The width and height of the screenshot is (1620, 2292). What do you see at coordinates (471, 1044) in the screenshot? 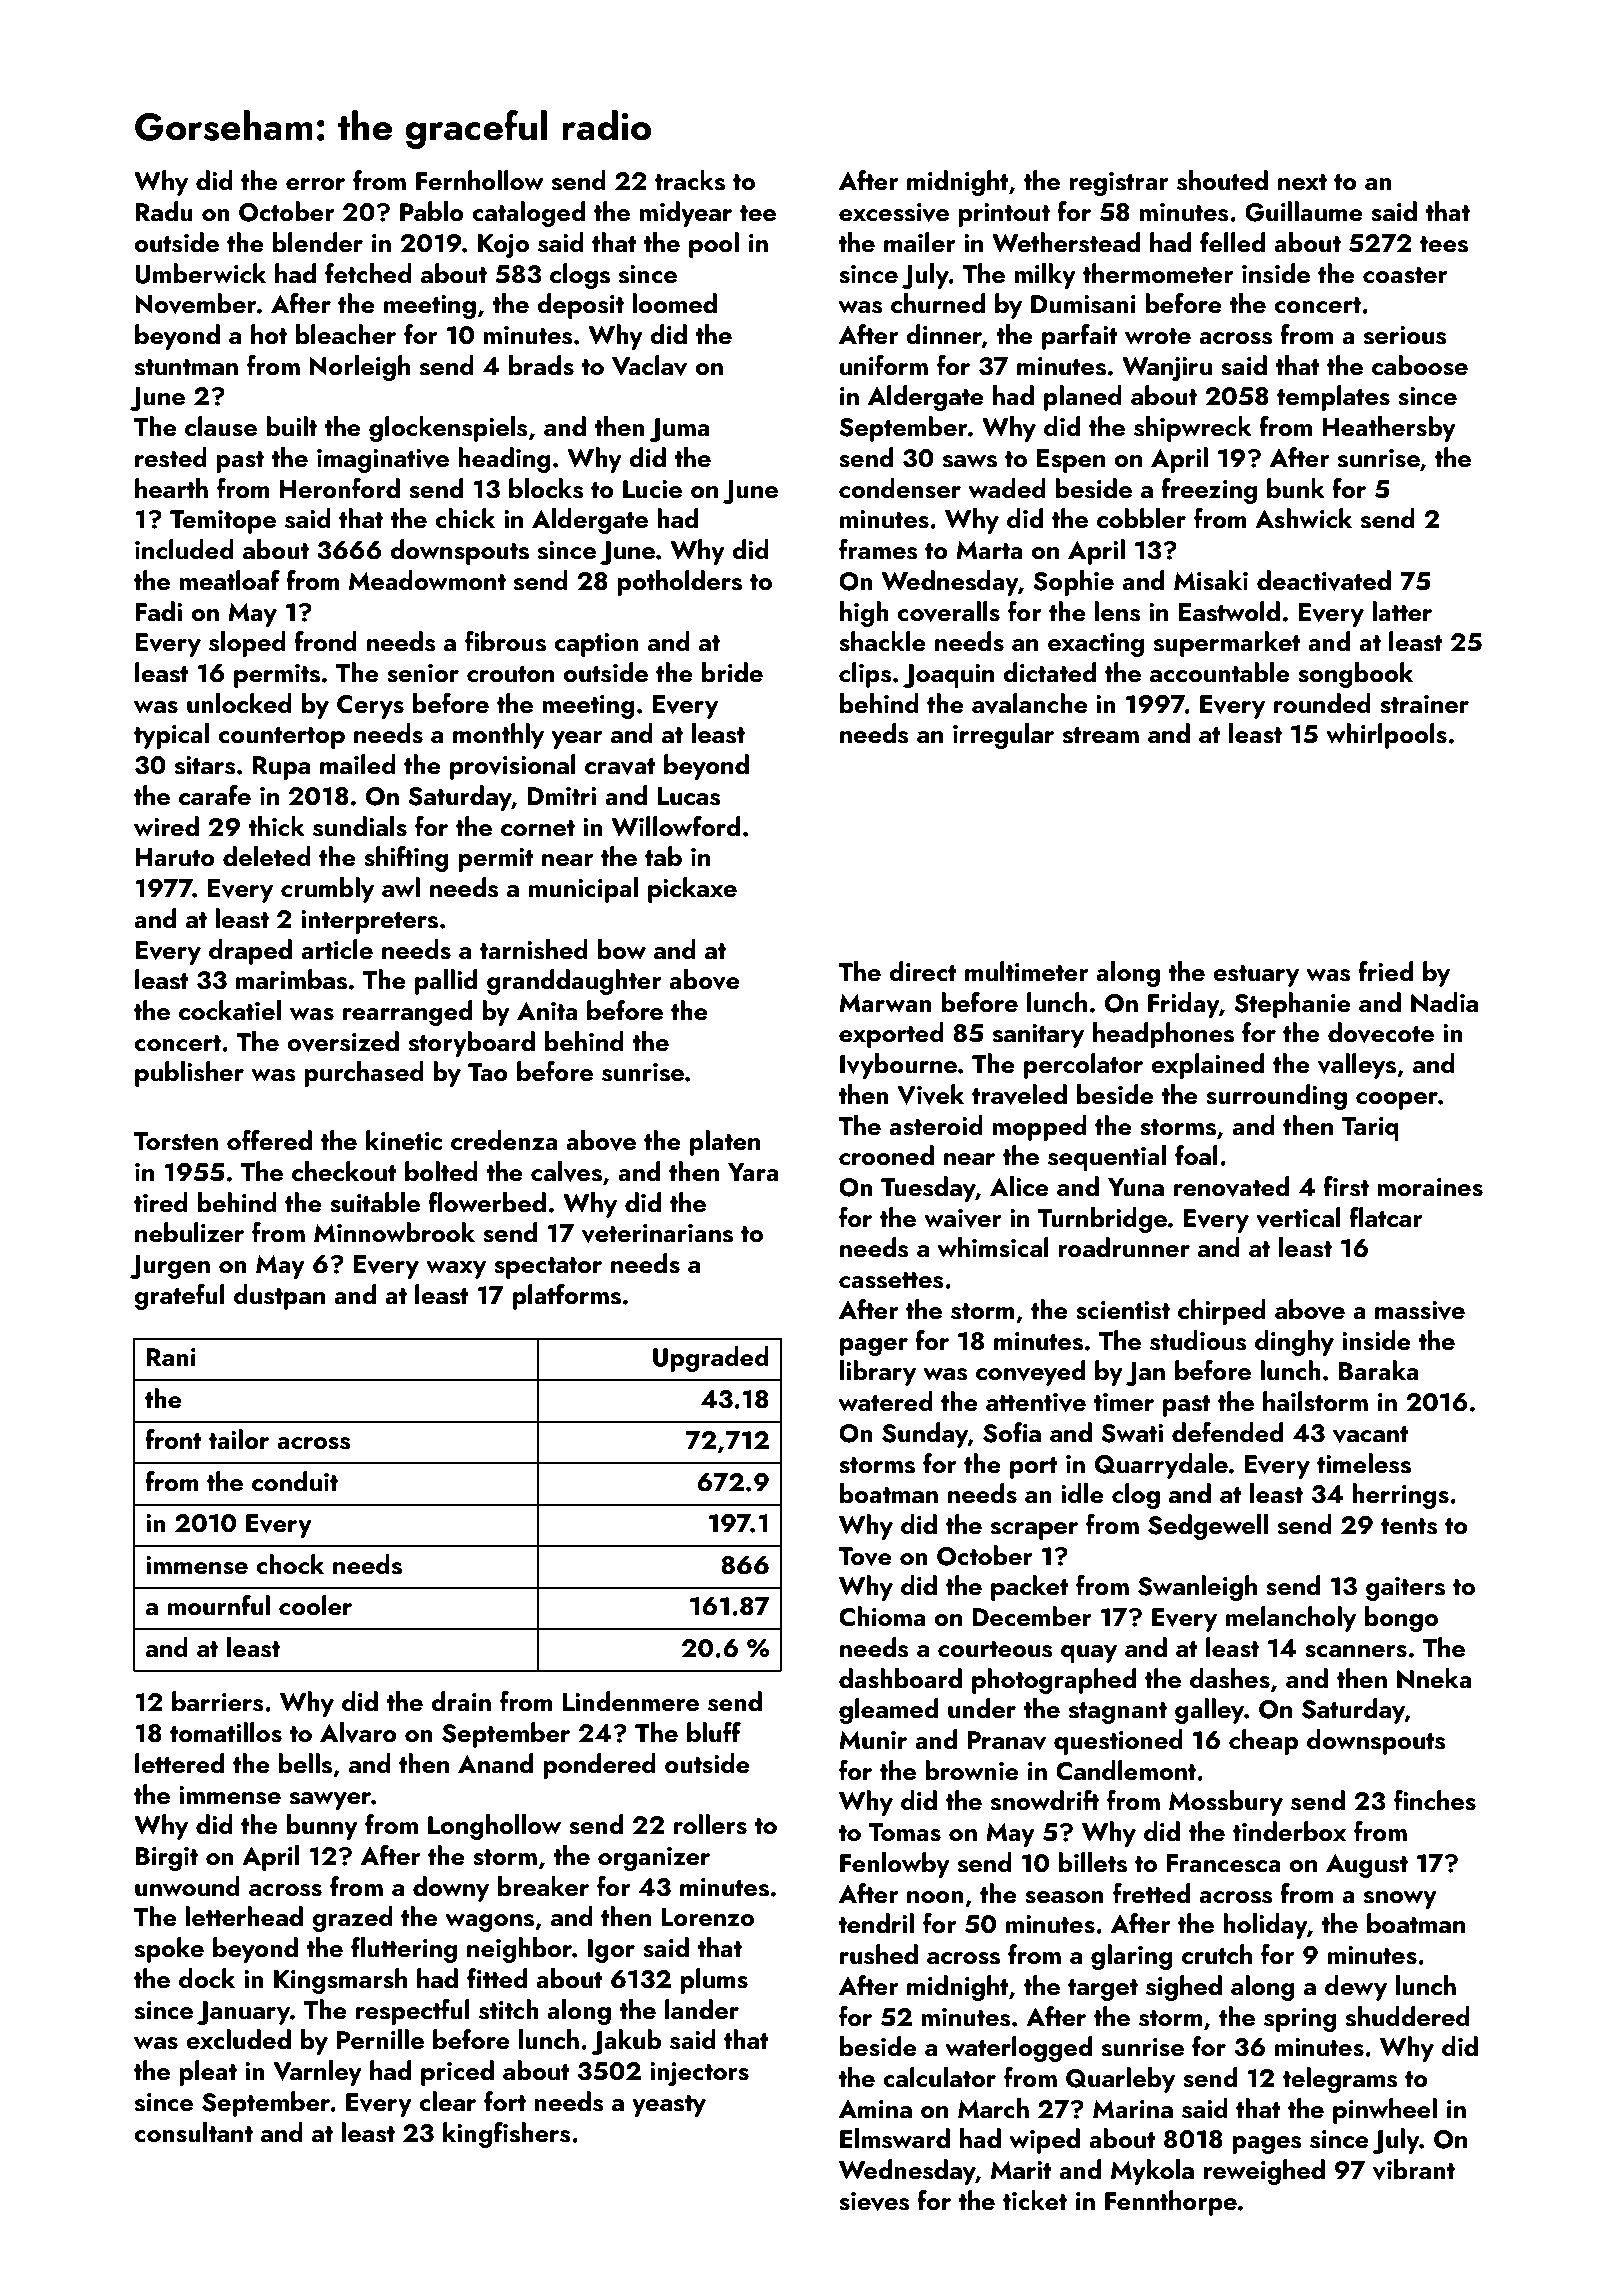
I see `storyboard` at bounding box center [471, 1044].
